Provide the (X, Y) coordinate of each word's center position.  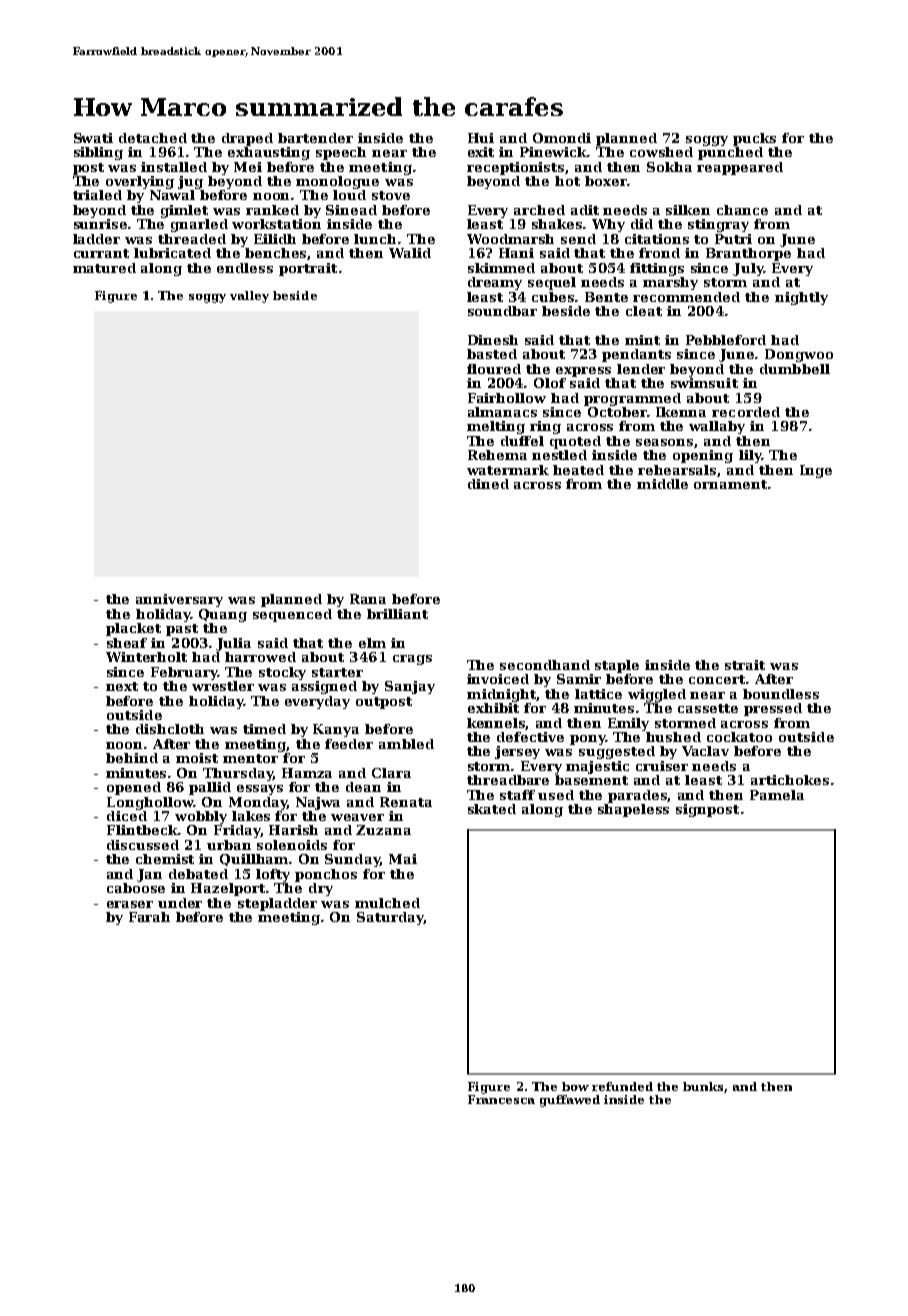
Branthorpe (748, 254)
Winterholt (146, 657)
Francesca (501, 1099)
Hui (481, 138)
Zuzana (383, 830)
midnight (502, 695)
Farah (149, 917)
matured (104, 268)
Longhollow (150, 803)
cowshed (661, 152)
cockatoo (739, 737)
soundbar (502, 311)
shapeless (633, 810)
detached (153, 138)
